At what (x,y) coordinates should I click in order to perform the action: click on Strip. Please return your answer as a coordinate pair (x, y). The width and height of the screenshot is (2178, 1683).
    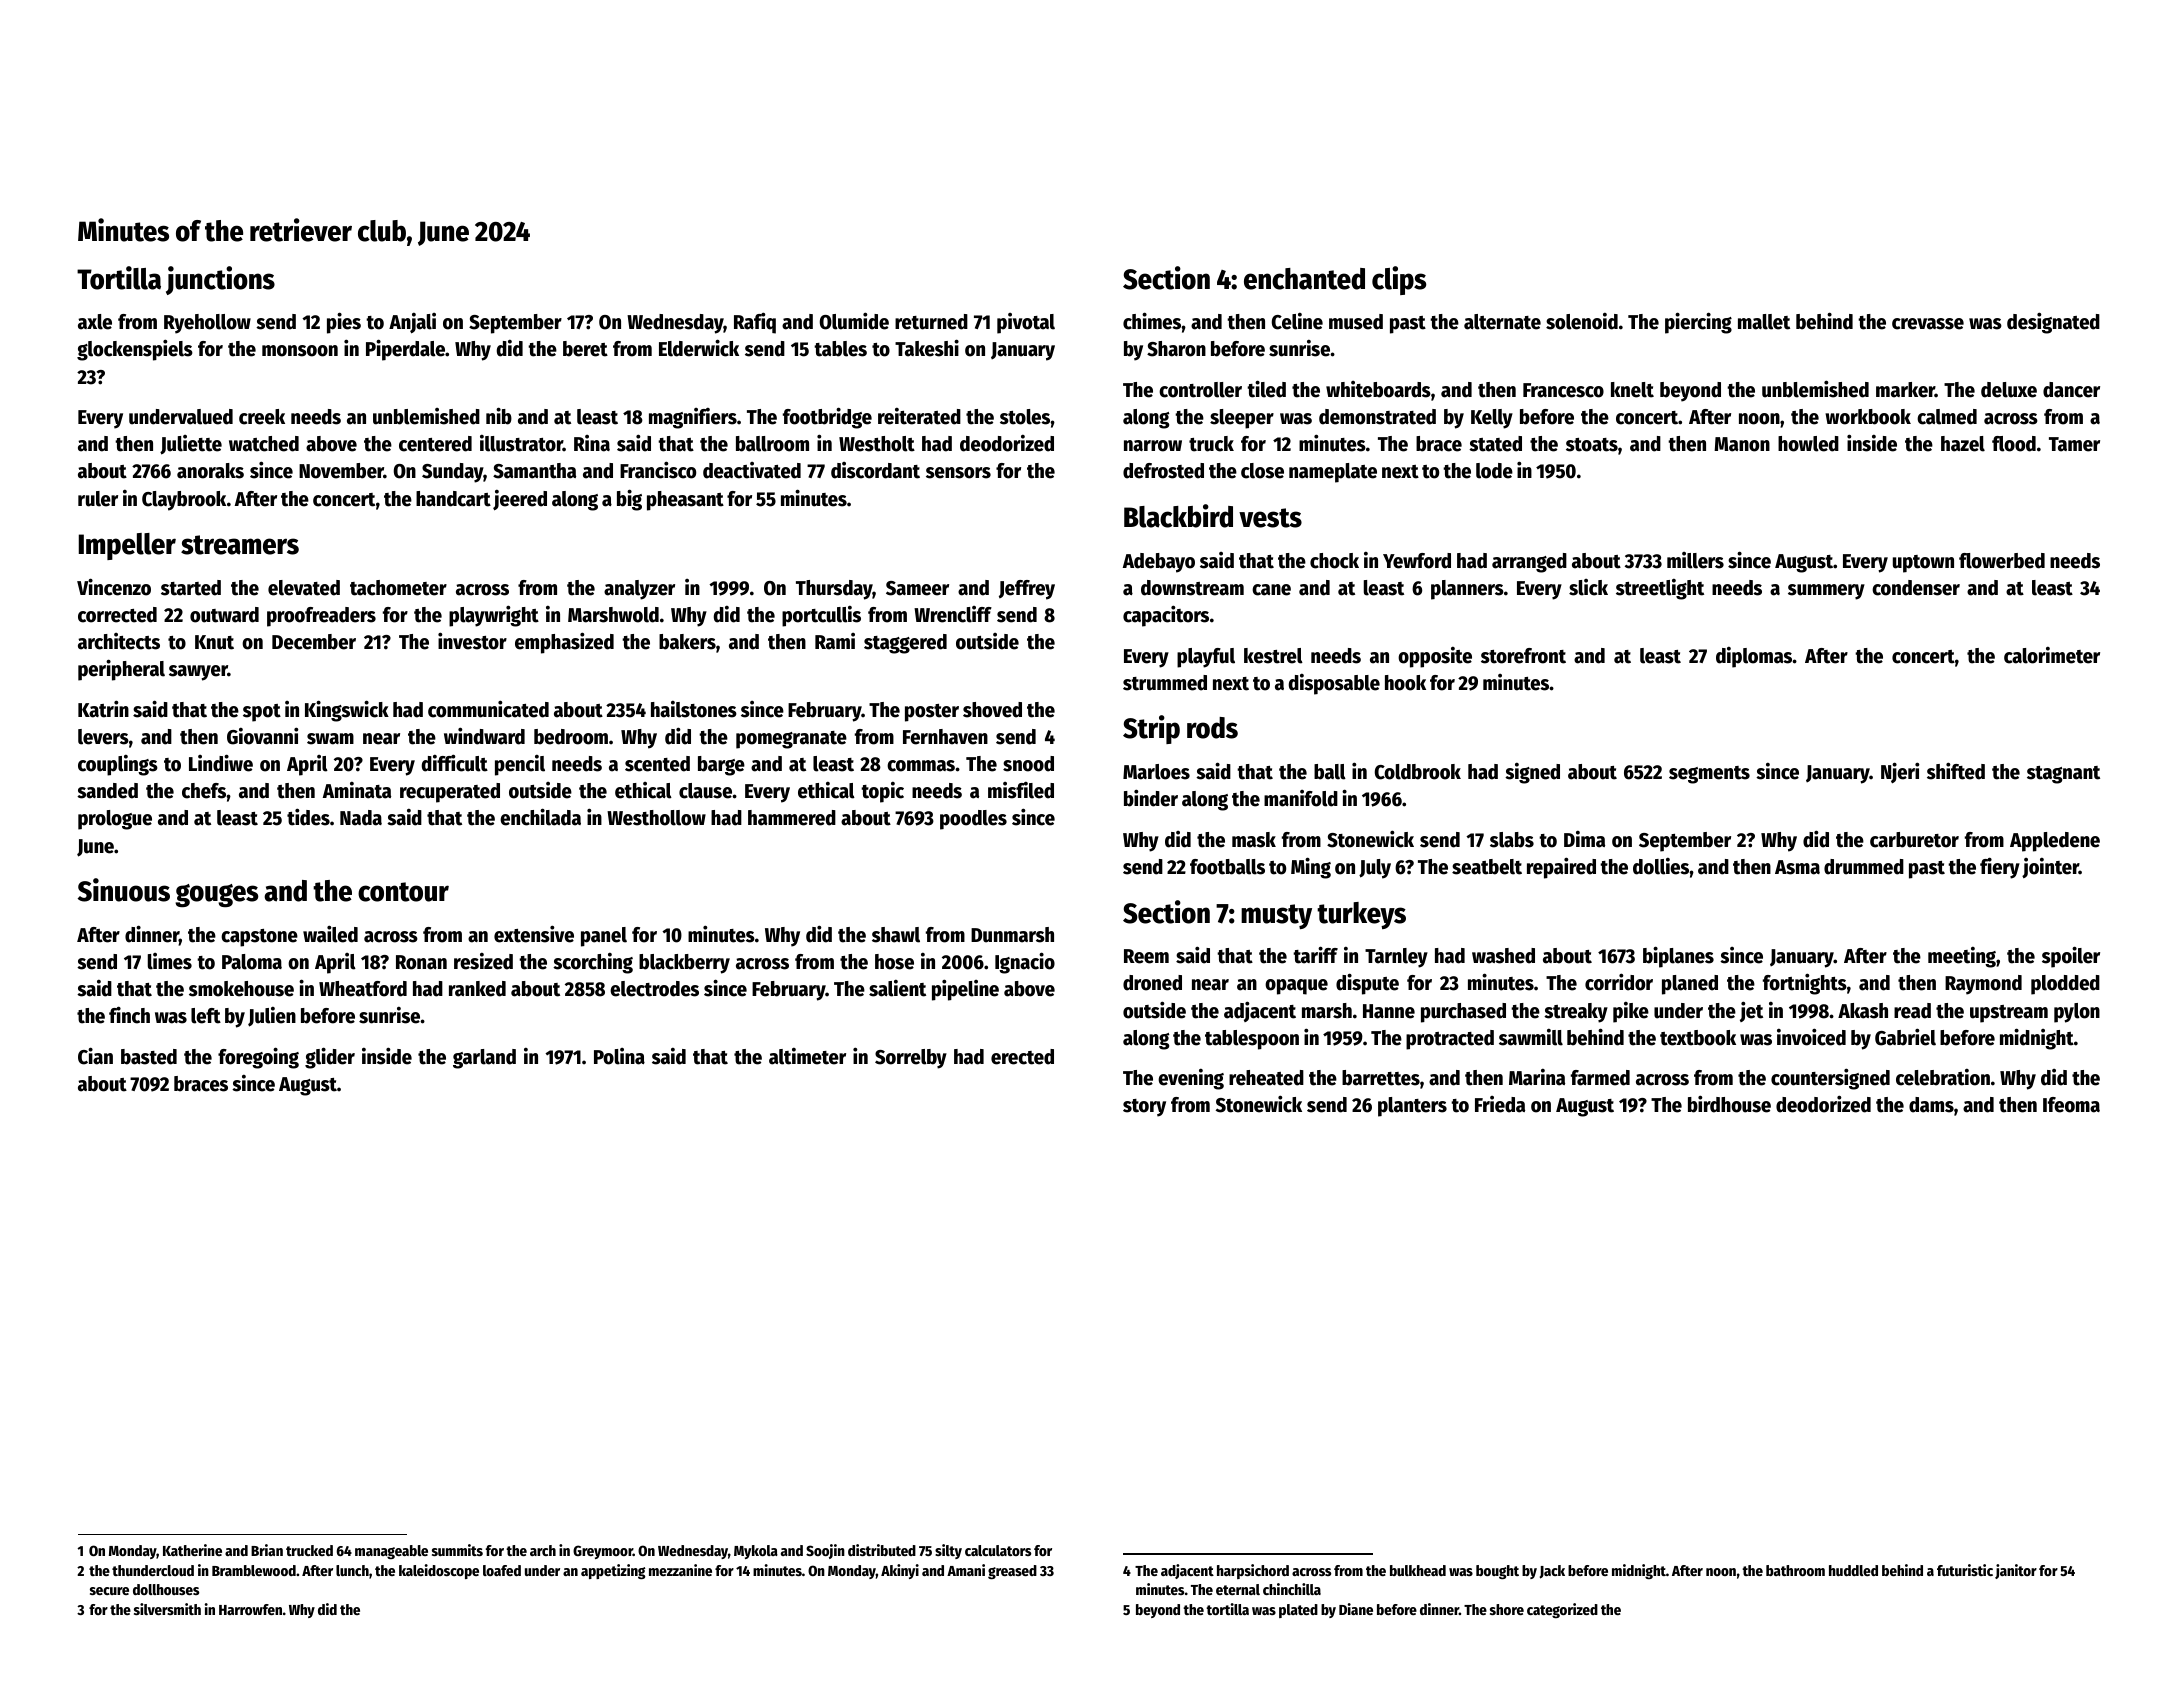
    Looking at the image, I should click on (1151, 729).
